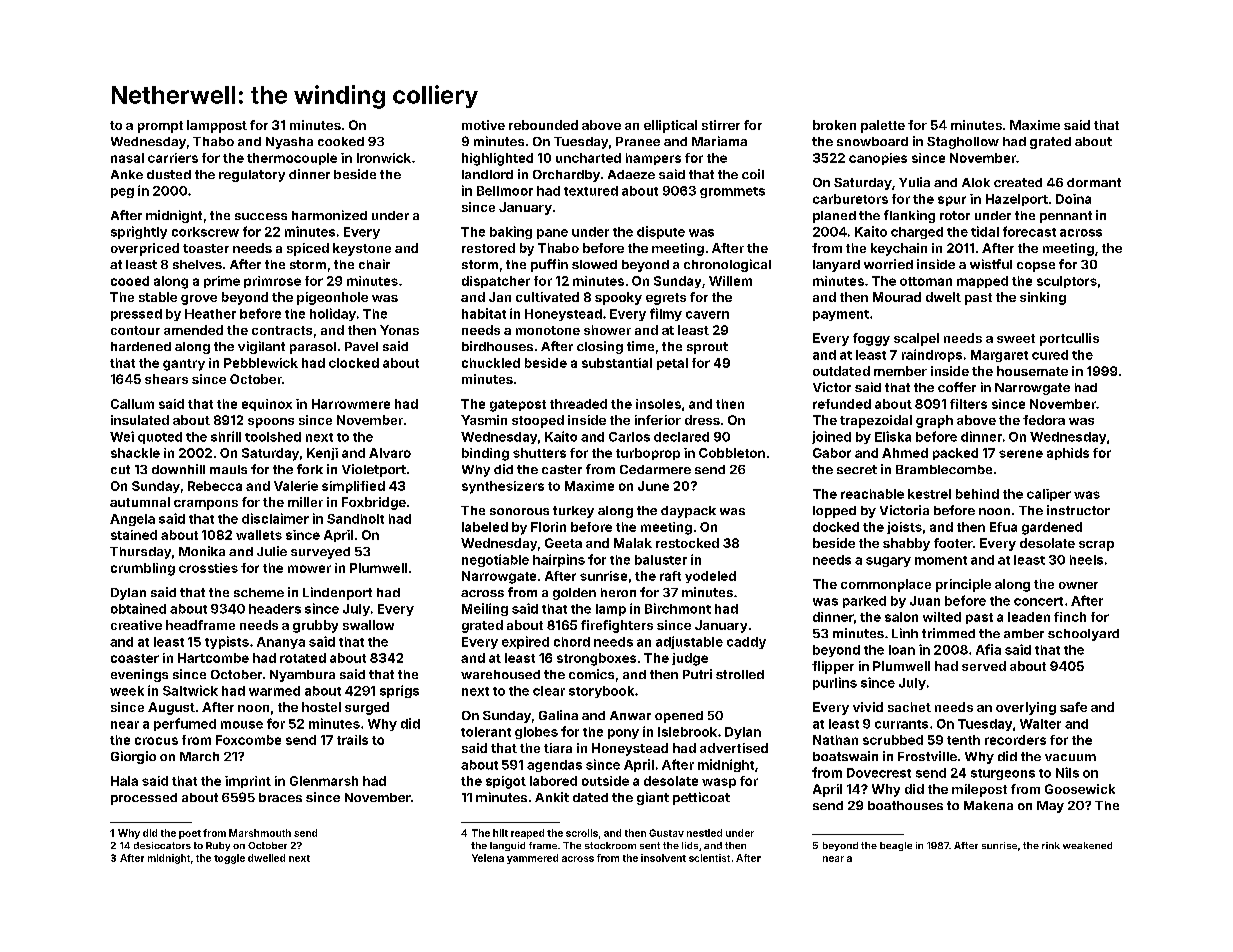 This screenshot has height=952, width=1233. I want to click on highlighted, so click(497, 159).
